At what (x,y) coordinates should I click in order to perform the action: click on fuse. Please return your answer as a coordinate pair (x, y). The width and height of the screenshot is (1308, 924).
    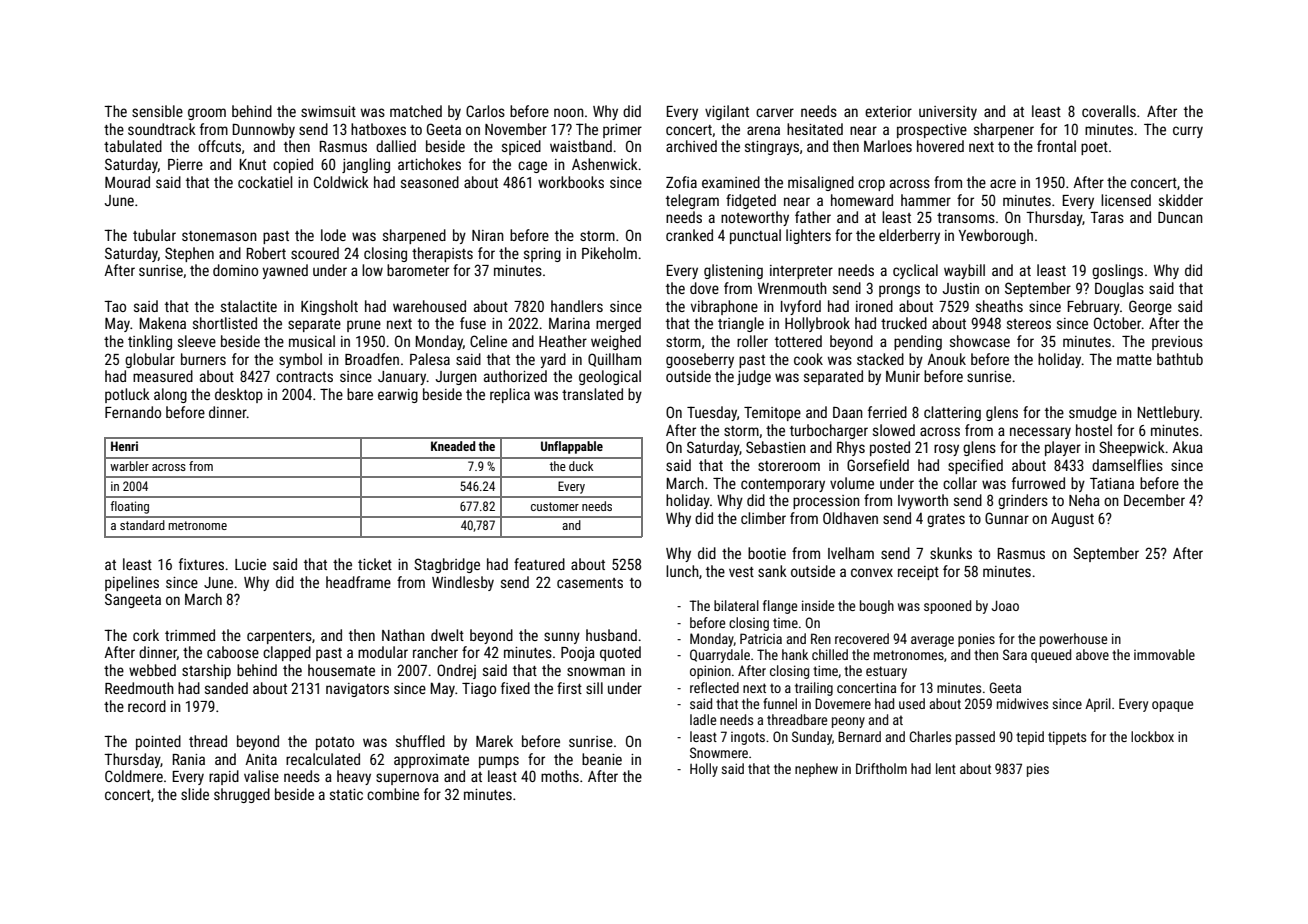
    Looking at the image, I should click on (473, 323).
